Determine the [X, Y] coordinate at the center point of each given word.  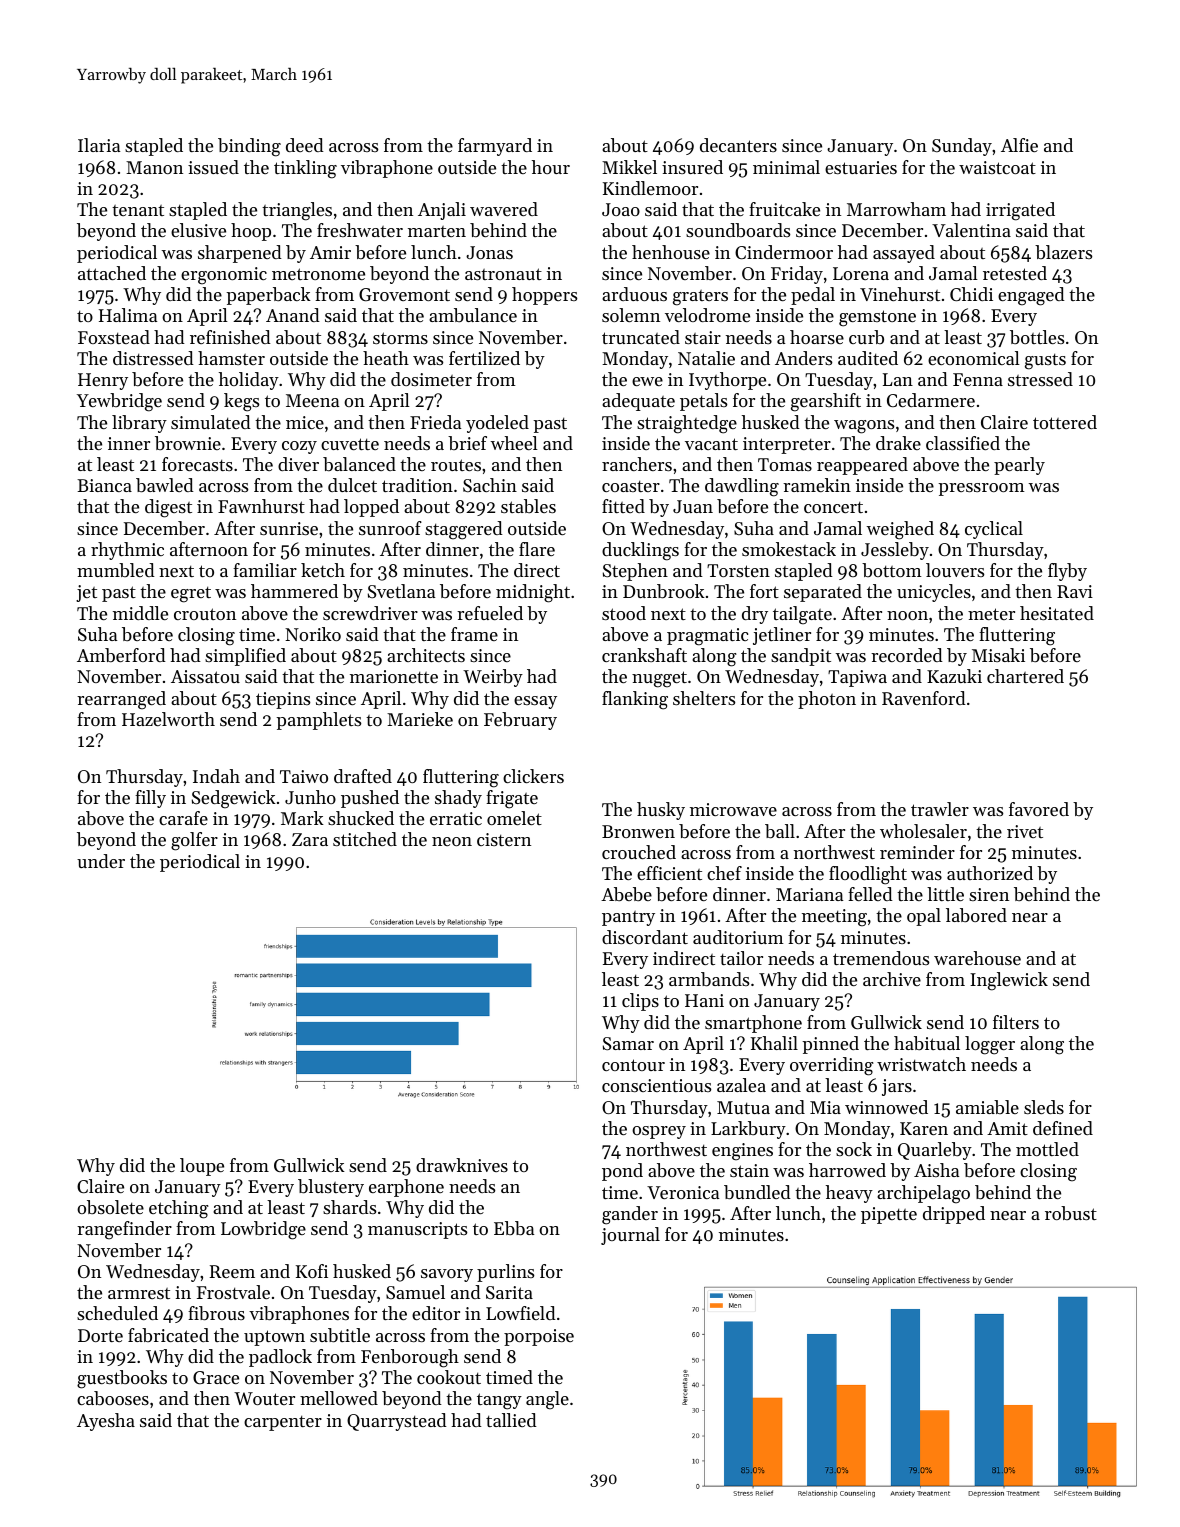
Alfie [1019, 145]
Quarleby [935, 1151]
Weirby [493, 678]
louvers [955, 570]
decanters [738, 145]
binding [249, 147]
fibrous [216, 1313]
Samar [628, 1043]
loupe [202, 1167]
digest [168, 508]
